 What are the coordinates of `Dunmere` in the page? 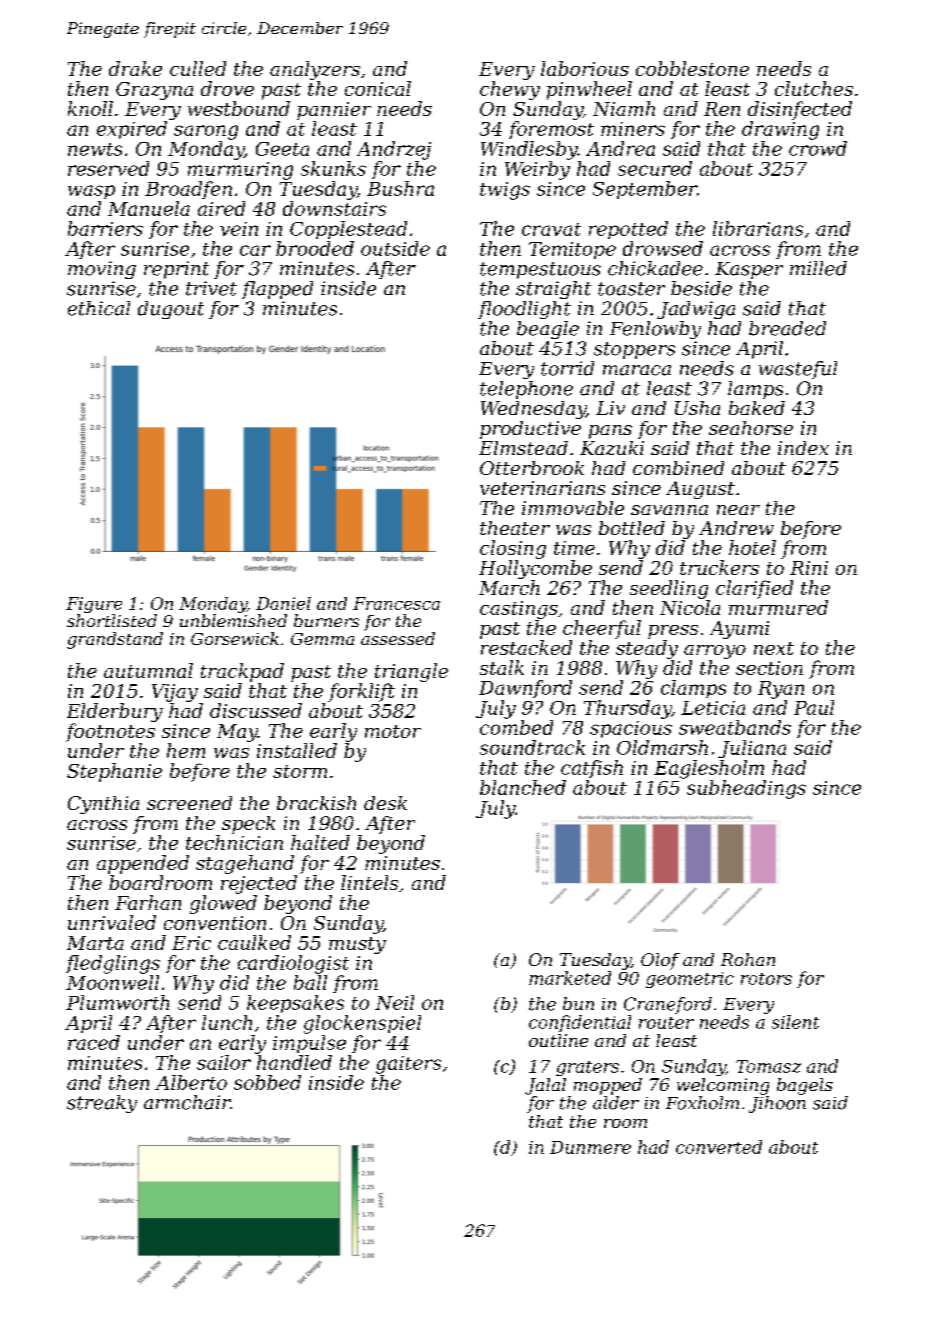 It's located at (590, 1147).
